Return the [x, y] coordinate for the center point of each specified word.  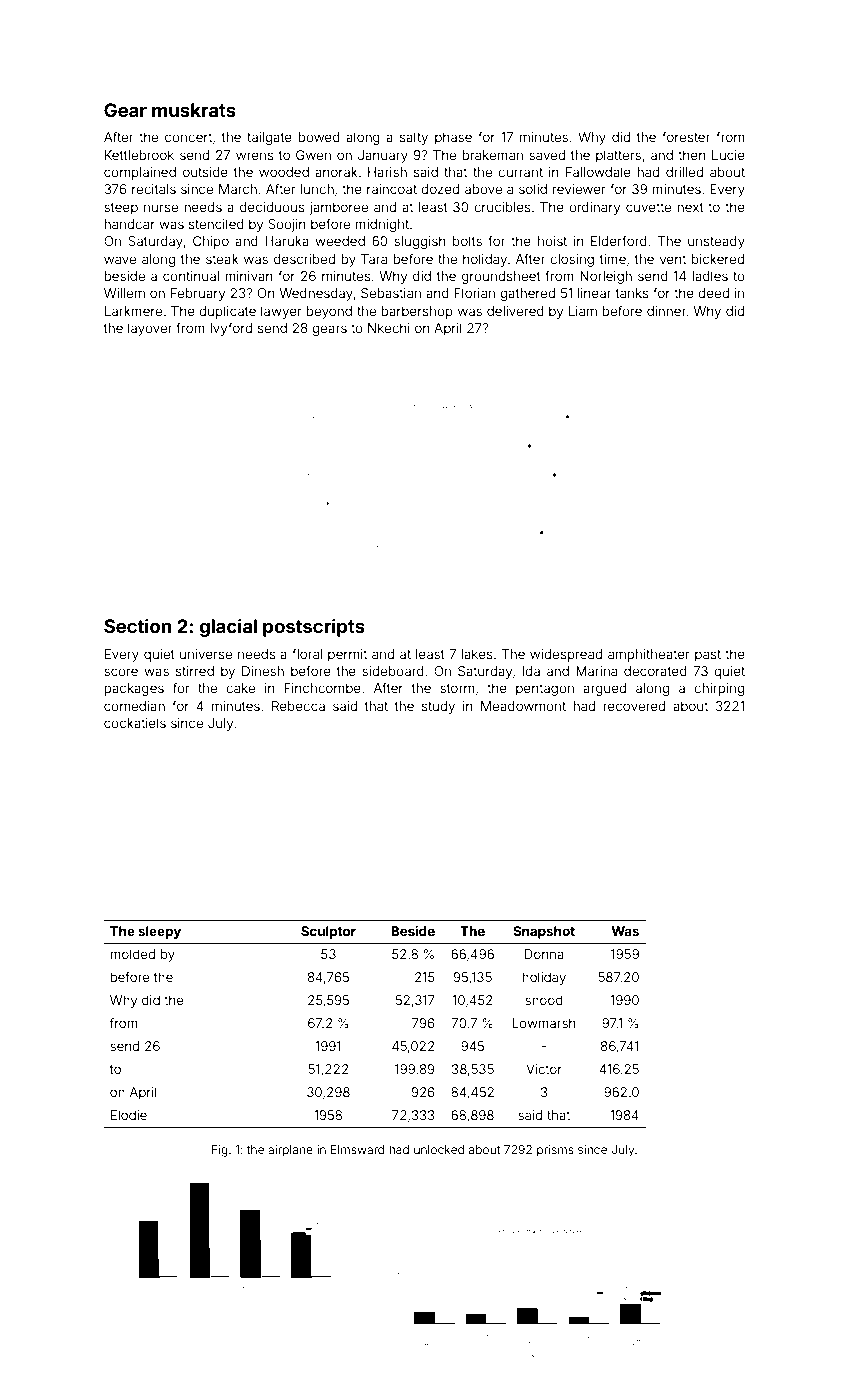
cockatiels [135, 723]
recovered [634, 706]
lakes [477, 654]
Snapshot [544, 932]
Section [137, 626]
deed [713, 293]
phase [453, 138]
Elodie [129, 1115]
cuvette [648, 207]
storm [457, 688]
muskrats [194, 110]
